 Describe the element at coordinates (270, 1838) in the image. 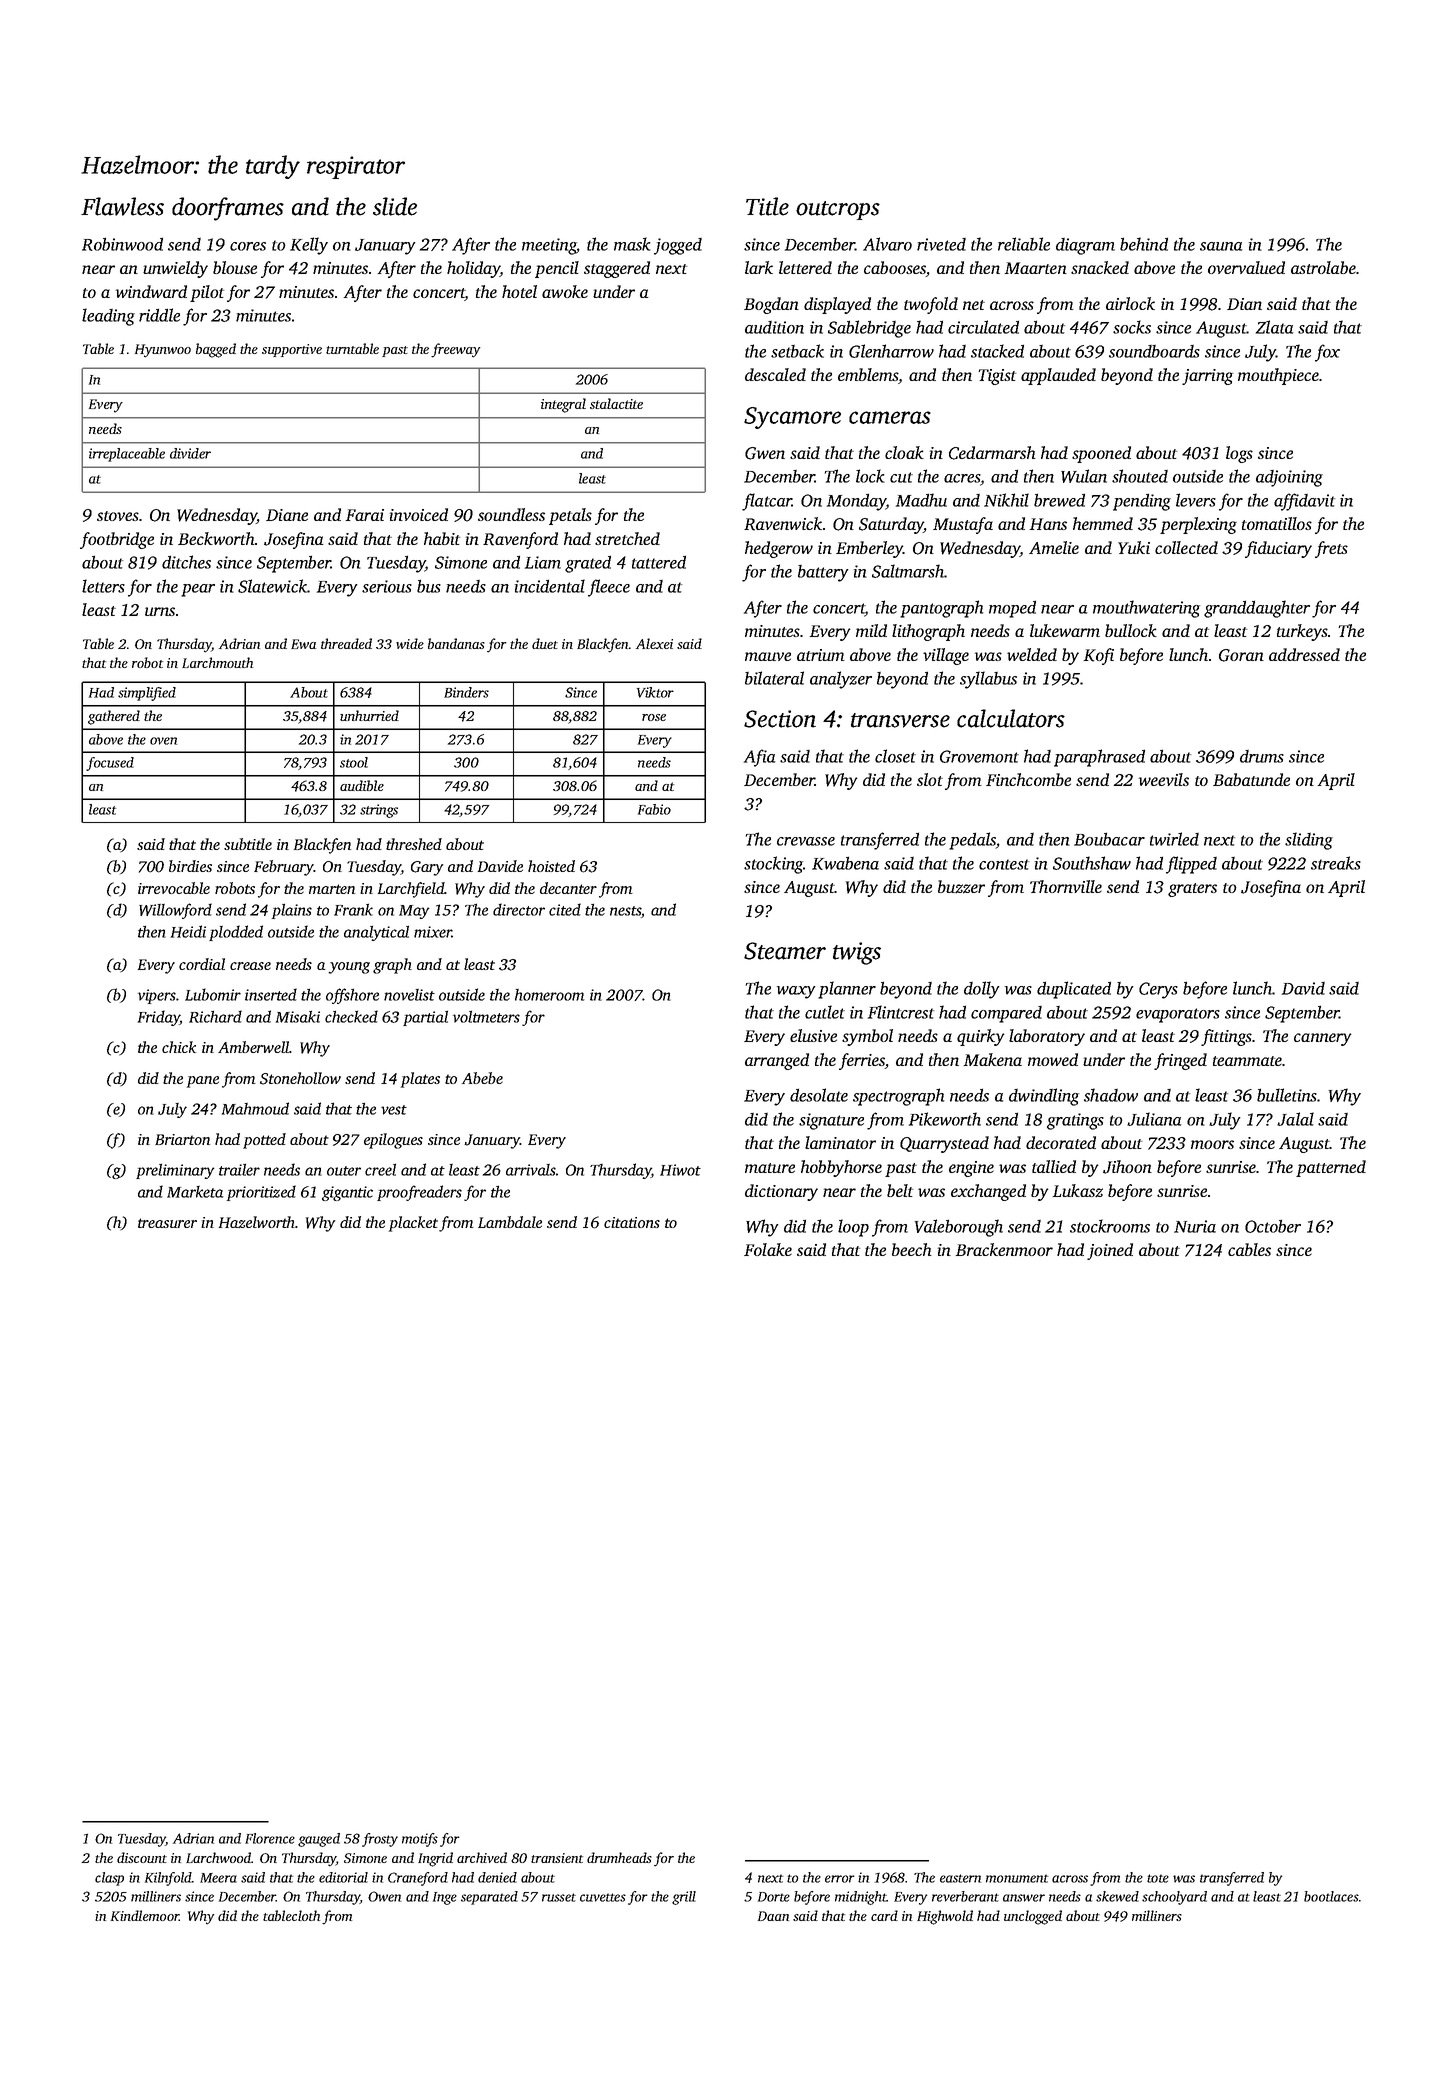

I see `Florence` at that location.
